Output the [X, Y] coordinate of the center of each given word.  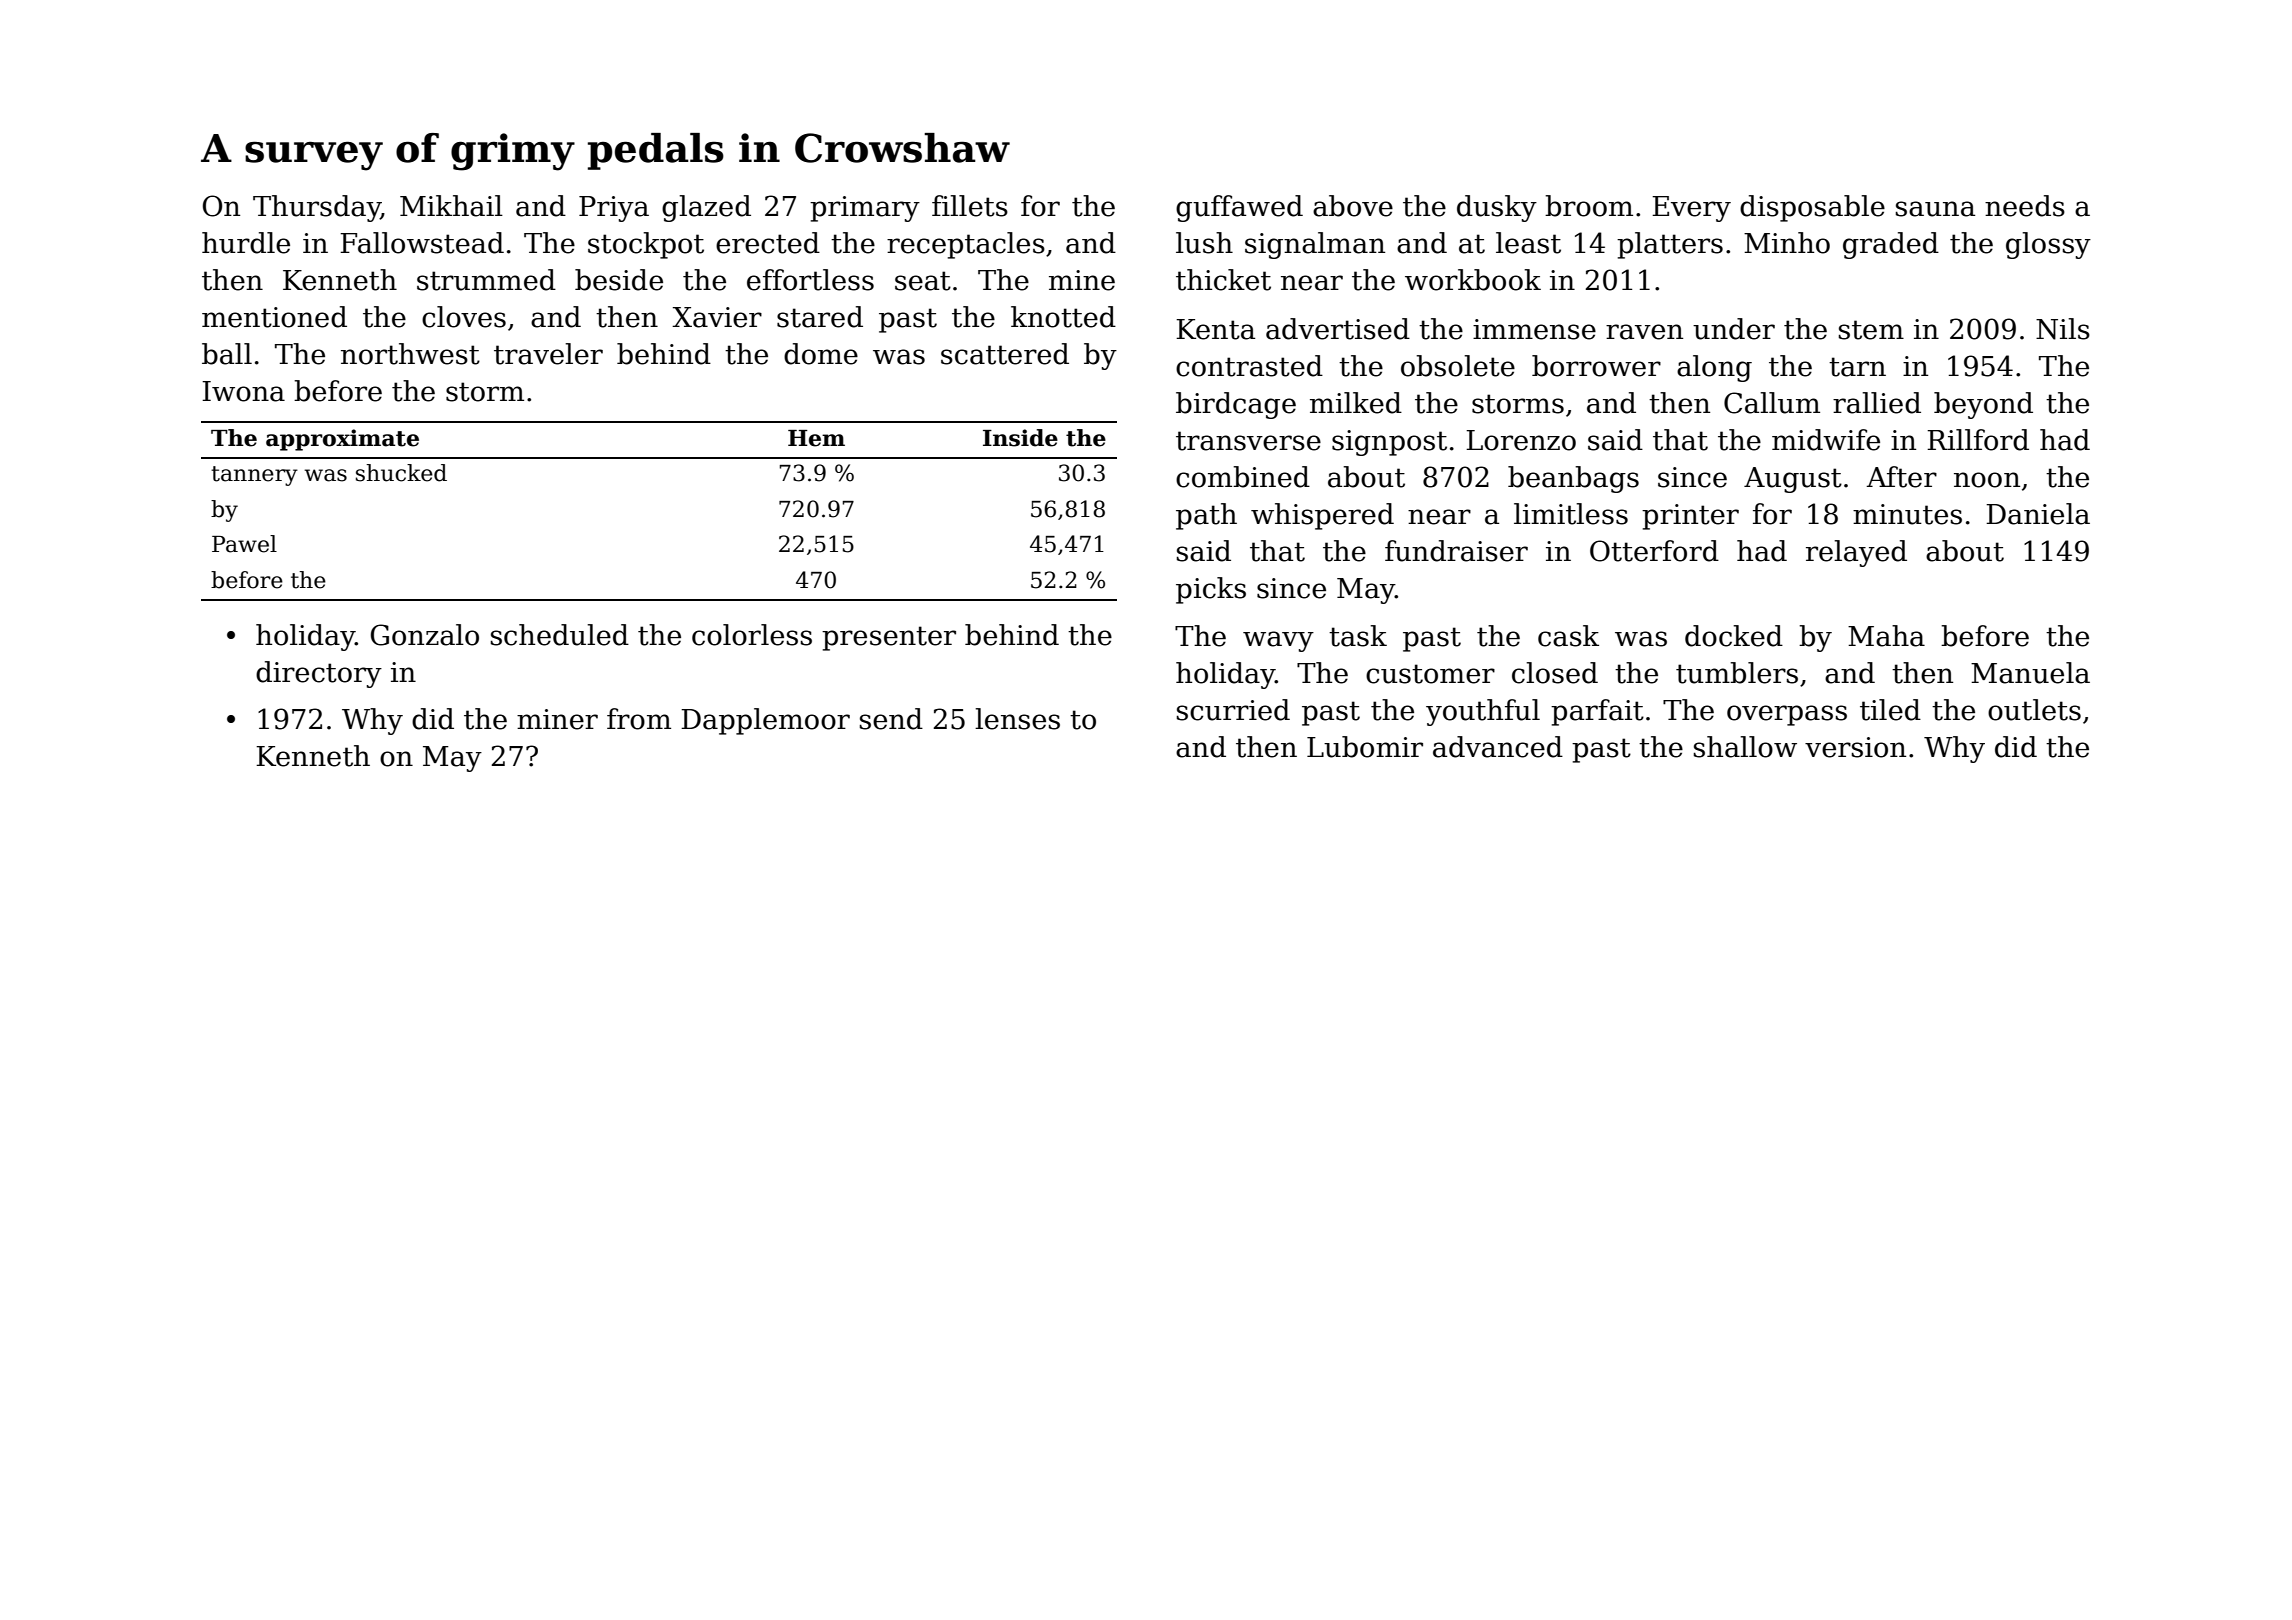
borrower [1596, 366]
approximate [342, 440]
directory [319, 674]
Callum [1772, 403]
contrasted [1249, 366]
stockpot [646, 245]
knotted [1063, 317]
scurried [1233, 710]
